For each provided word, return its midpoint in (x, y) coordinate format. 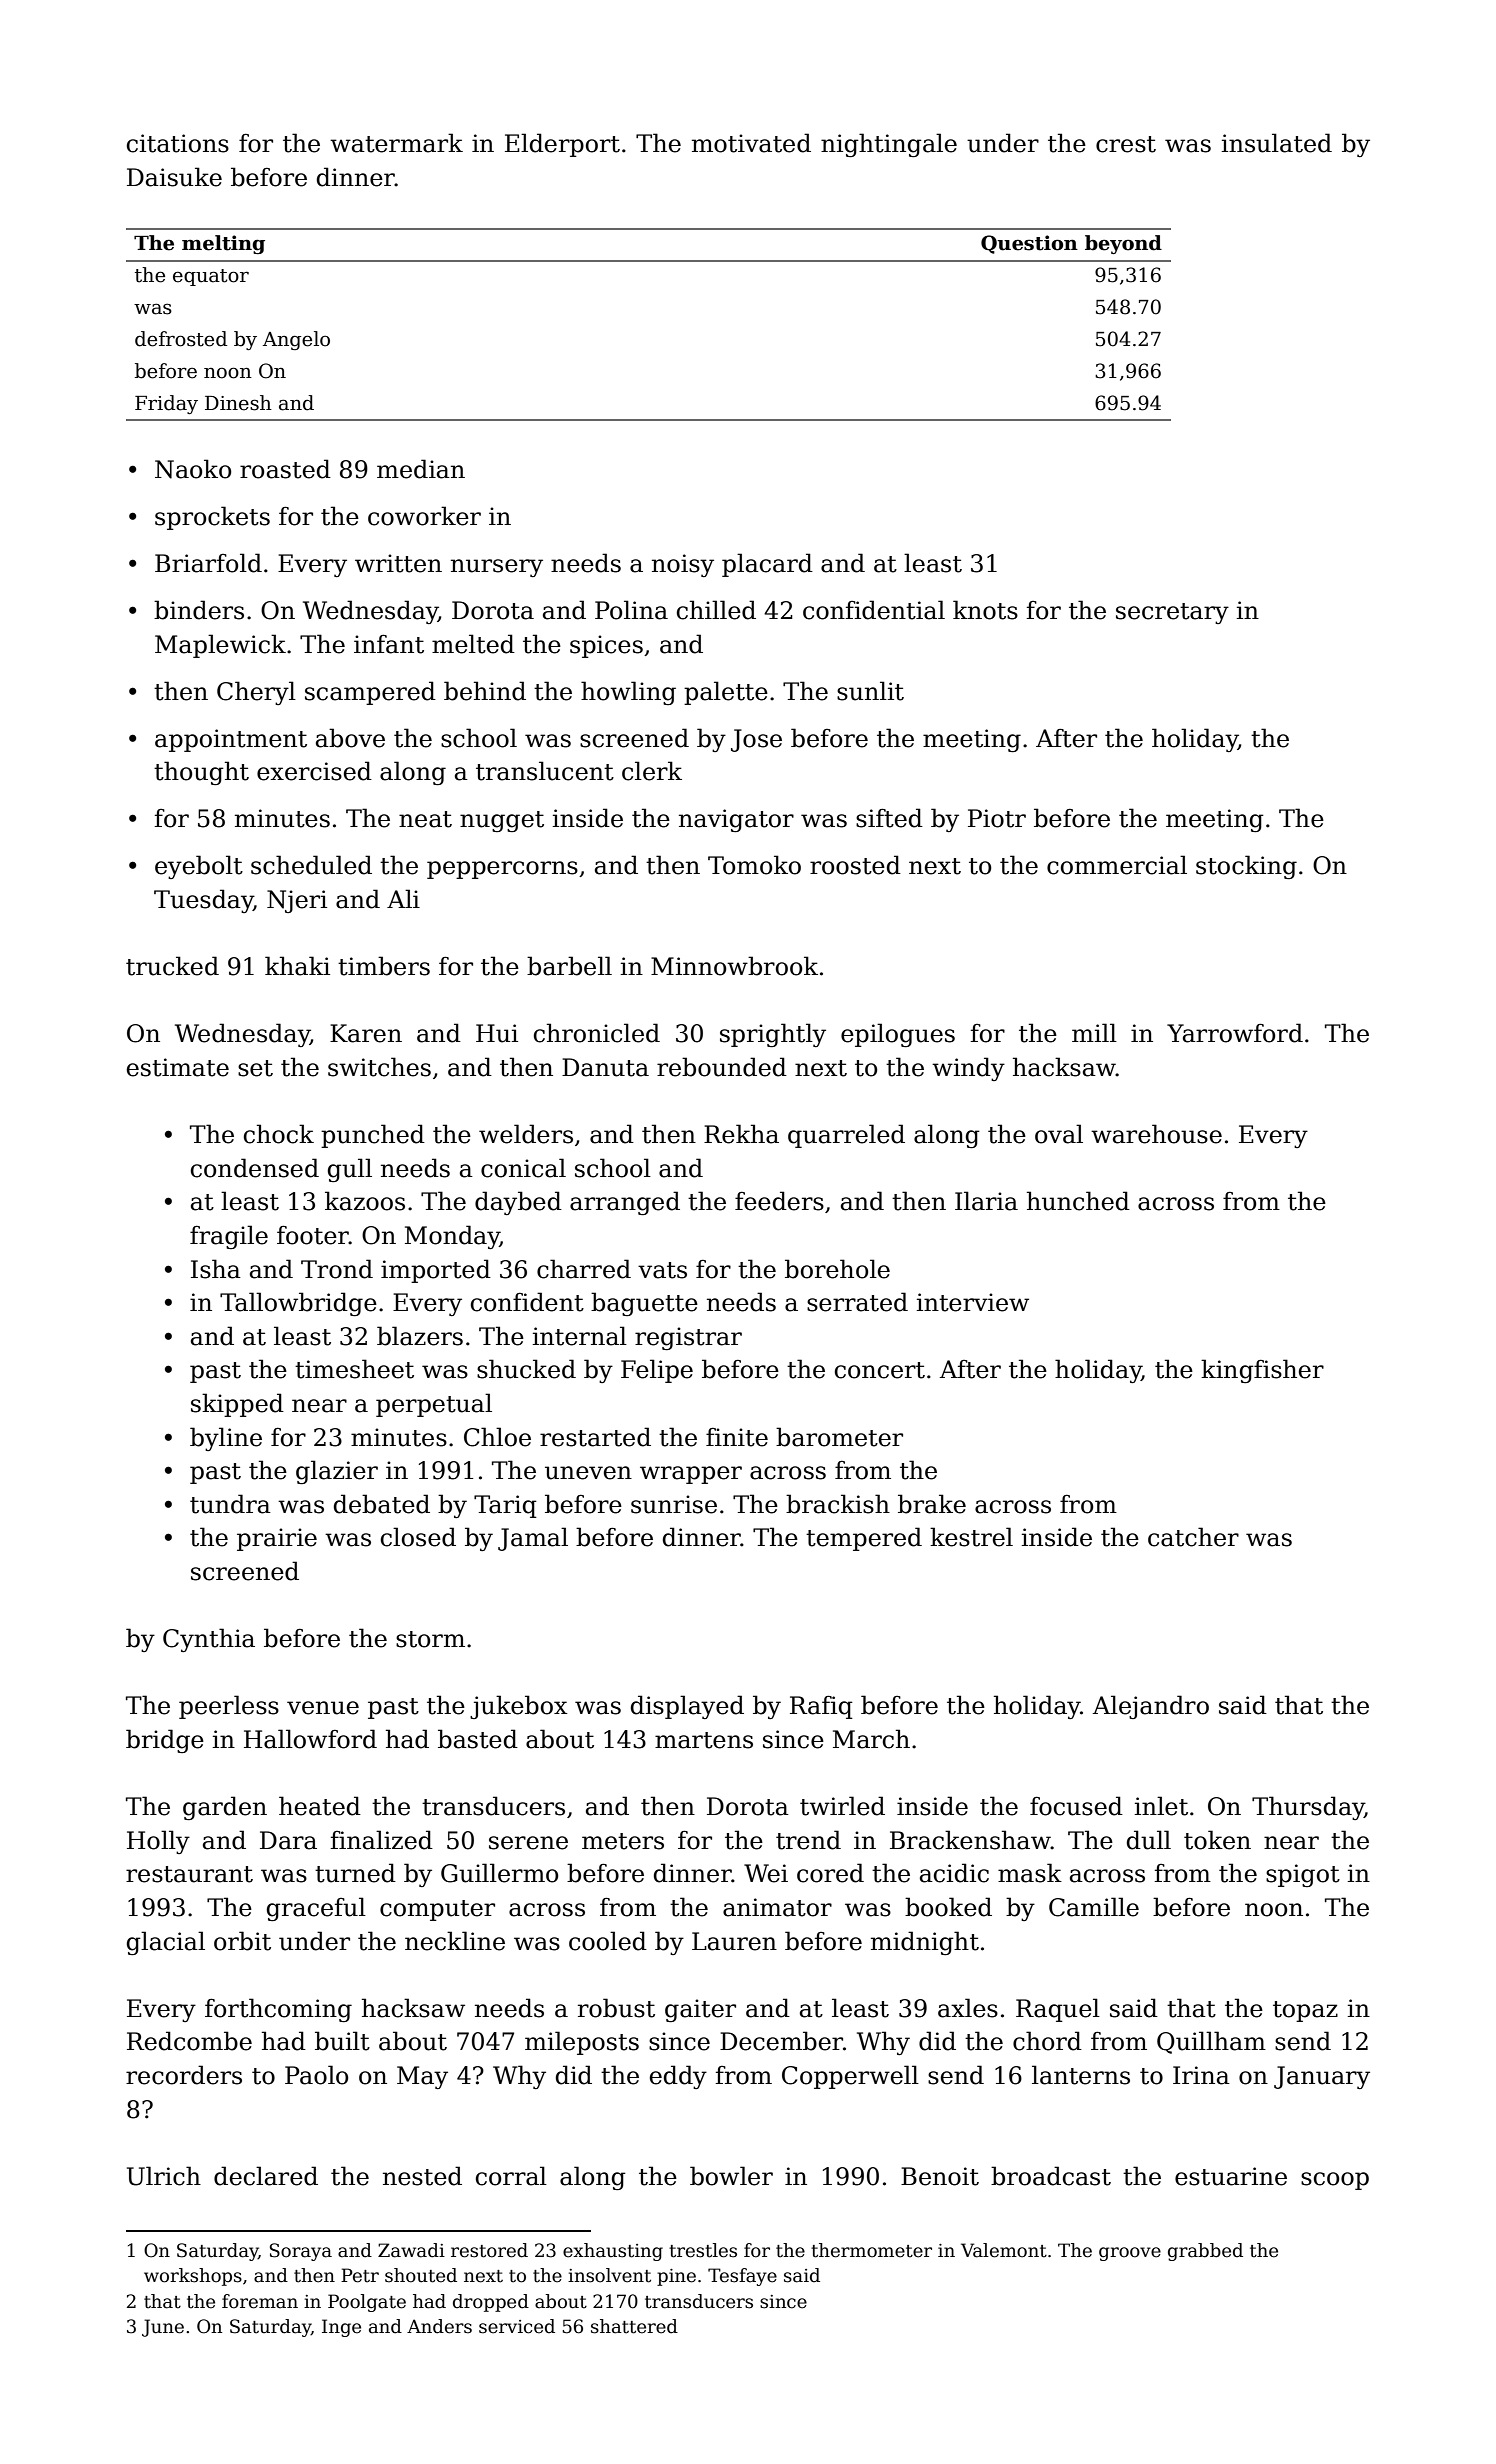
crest (1126, 144)
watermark (396, 143)
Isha (216, 1269)
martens (704, 1740)
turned (355, 1873)
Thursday (1308, 1808)
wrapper (691, 1475)
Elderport (562, 145)
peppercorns (502, 870)
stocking (1246, 867)
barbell (569, 966)
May (422, 2077)
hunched (1078, 1201)
